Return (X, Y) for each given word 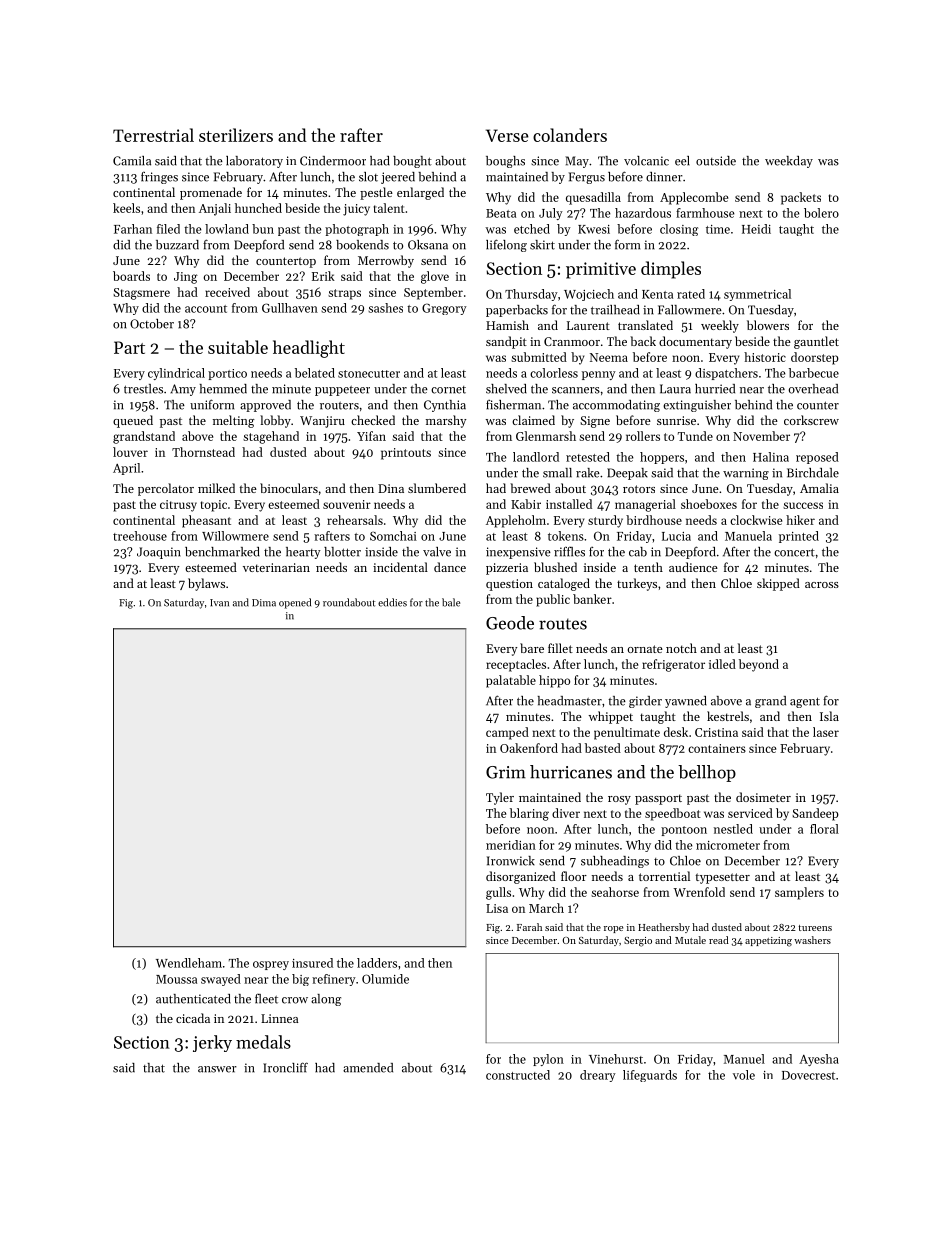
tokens (566, 536)
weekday (789, 162)
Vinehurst (616, 1059)
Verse (507, 135)
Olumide (385, 979)
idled (722, 664)
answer (217, 1069)
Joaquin (159, 553)
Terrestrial (153, 135)
